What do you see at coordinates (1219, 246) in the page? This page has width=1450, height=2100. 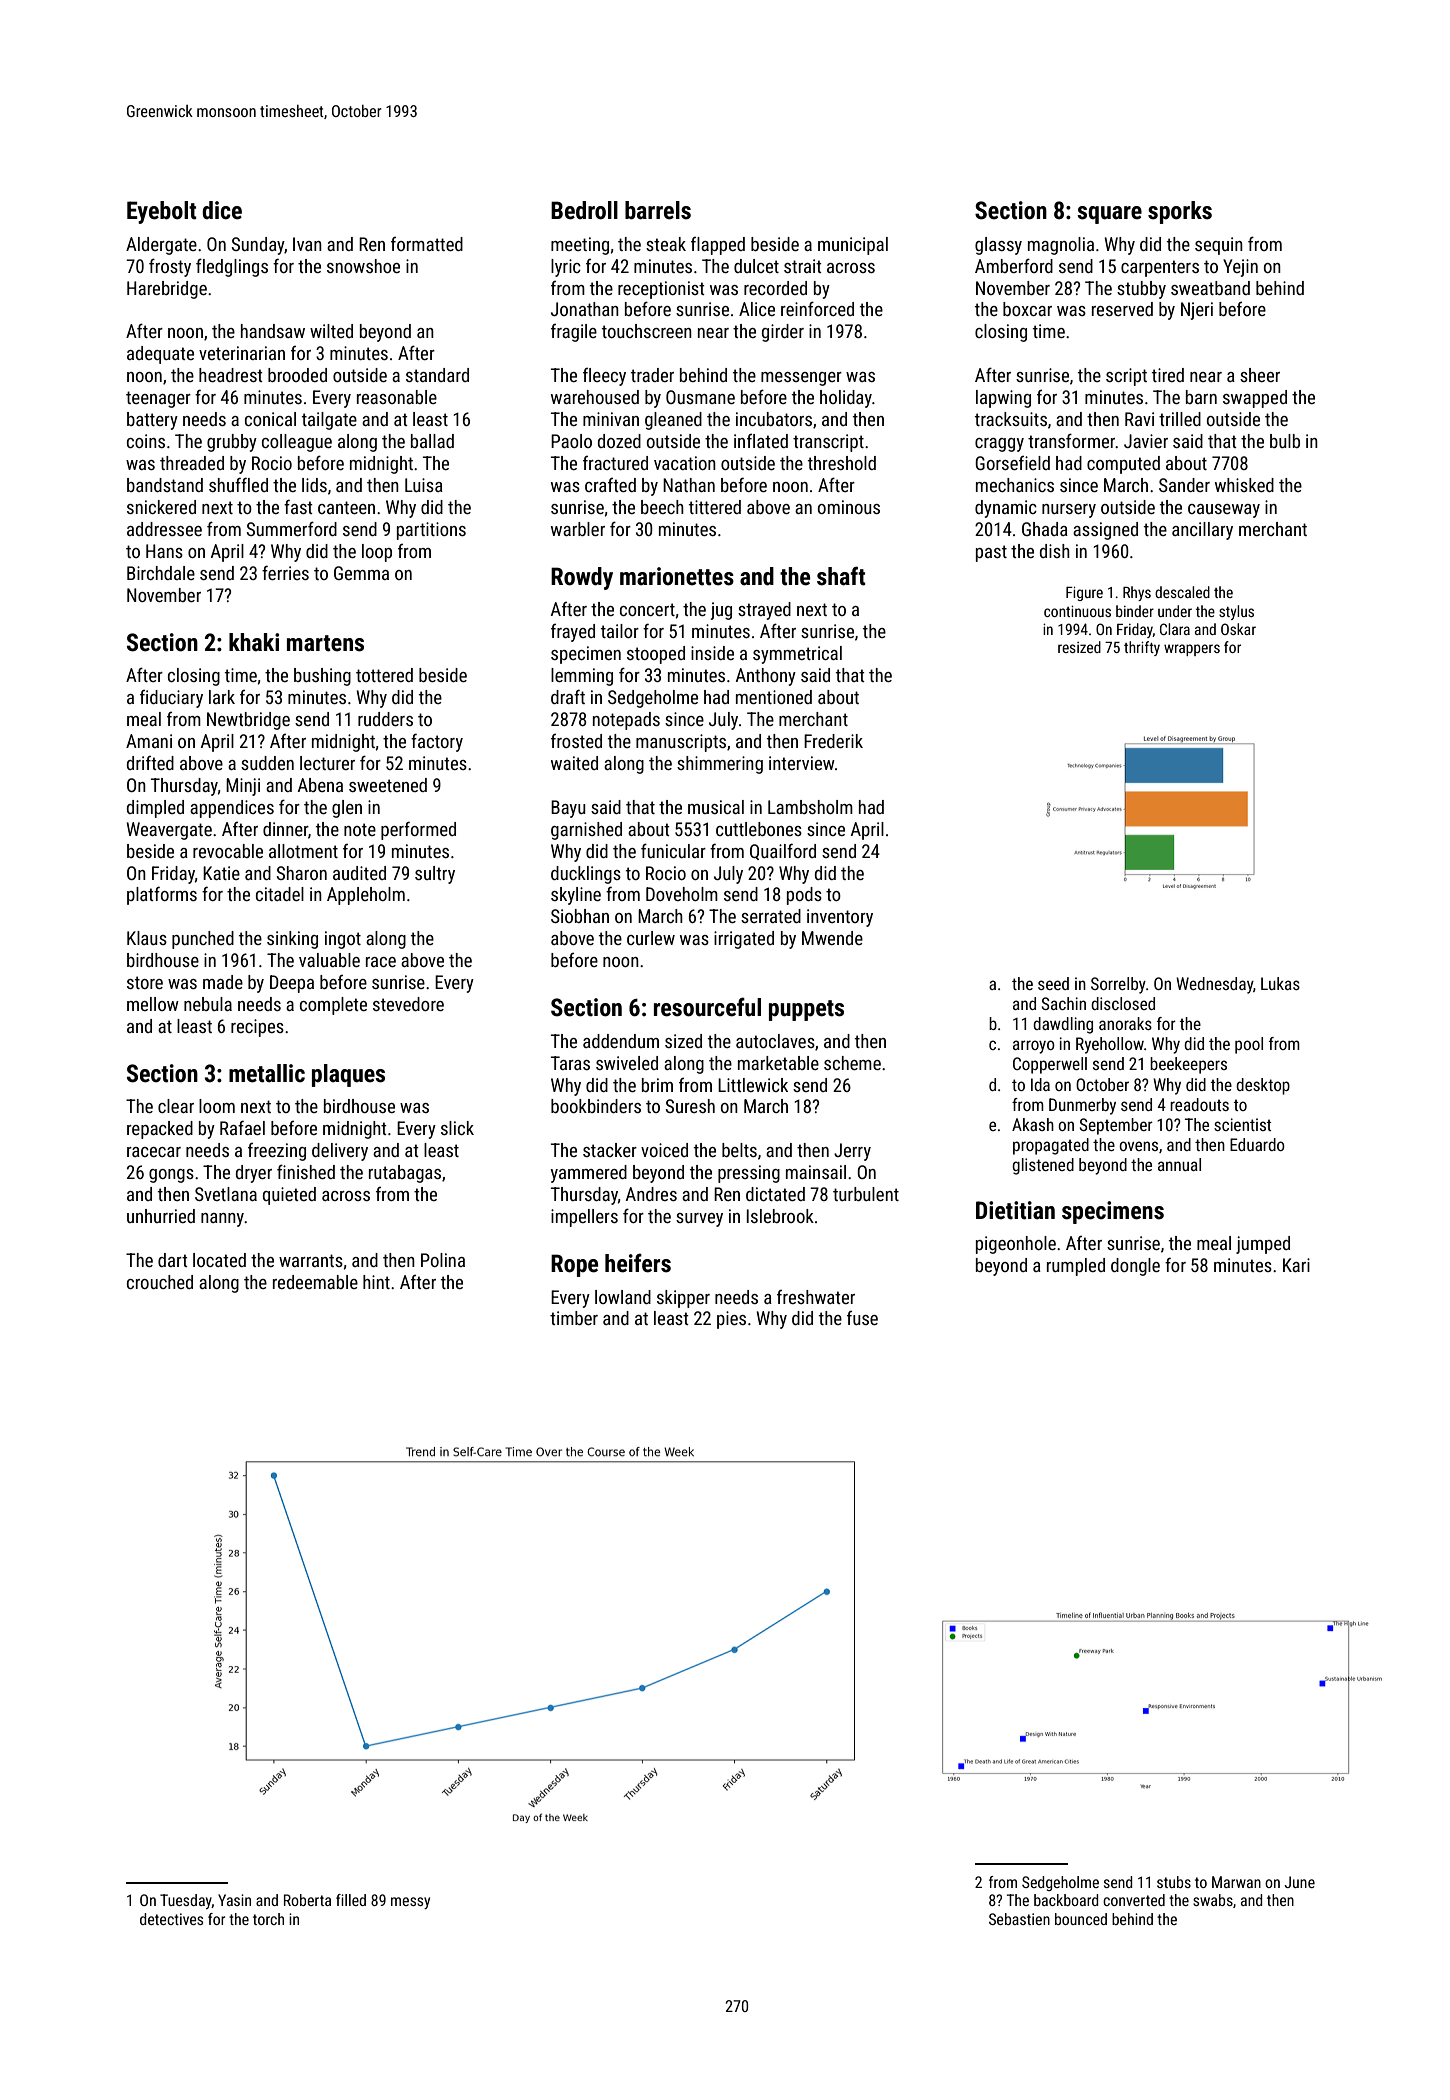 I see `sequin` at bounding box center [1219, 246].
